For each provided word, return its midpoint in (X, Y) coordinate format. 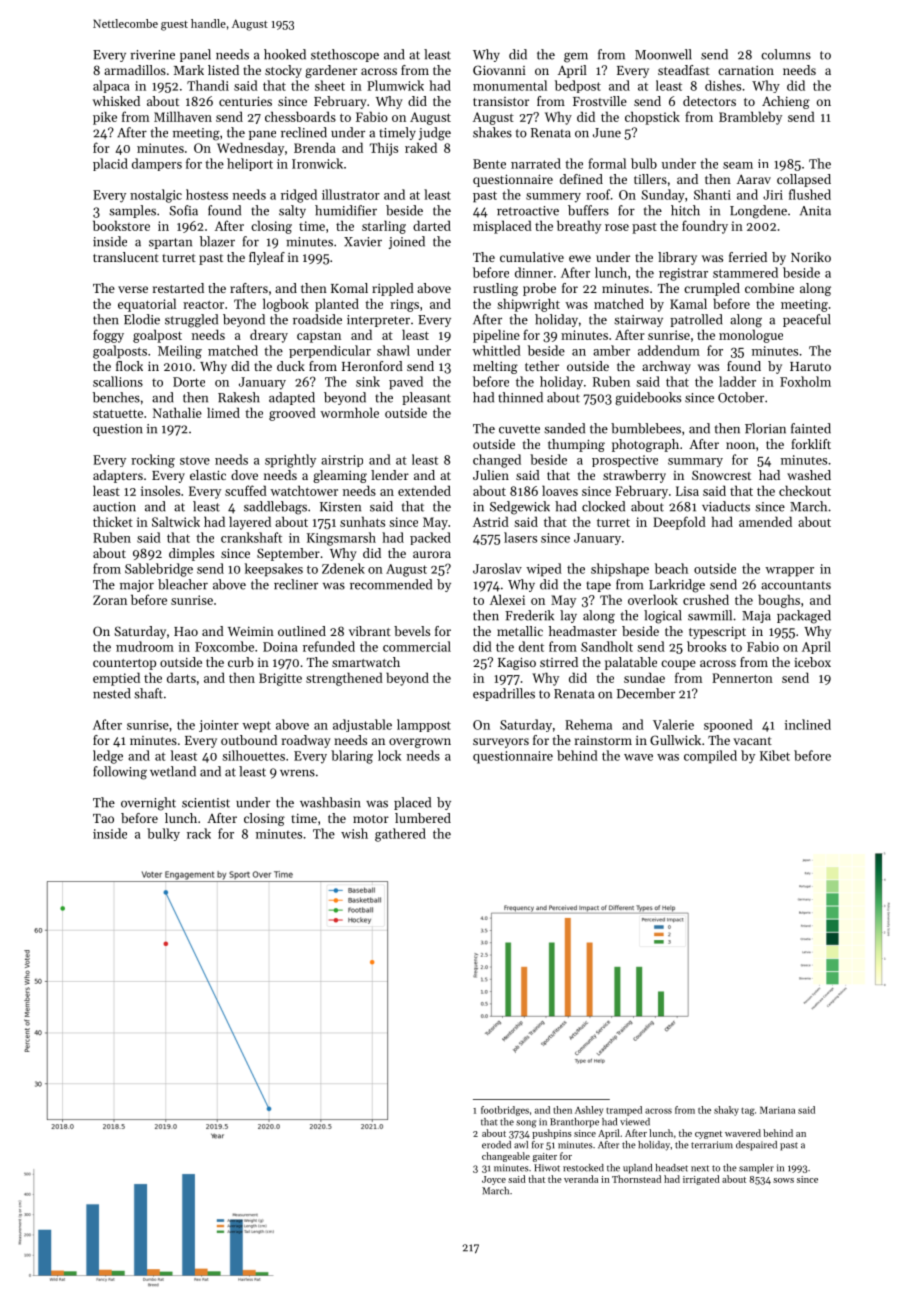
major (137, 586)
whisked (116, 101)
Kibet (775, 755)
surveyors (501, 743)
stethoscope (345, 55)
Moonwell (663, 54)
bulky (163, 834)
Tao (103, 818)
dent (531, 646)
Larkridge (677, 586)
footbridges (505, 1111)
